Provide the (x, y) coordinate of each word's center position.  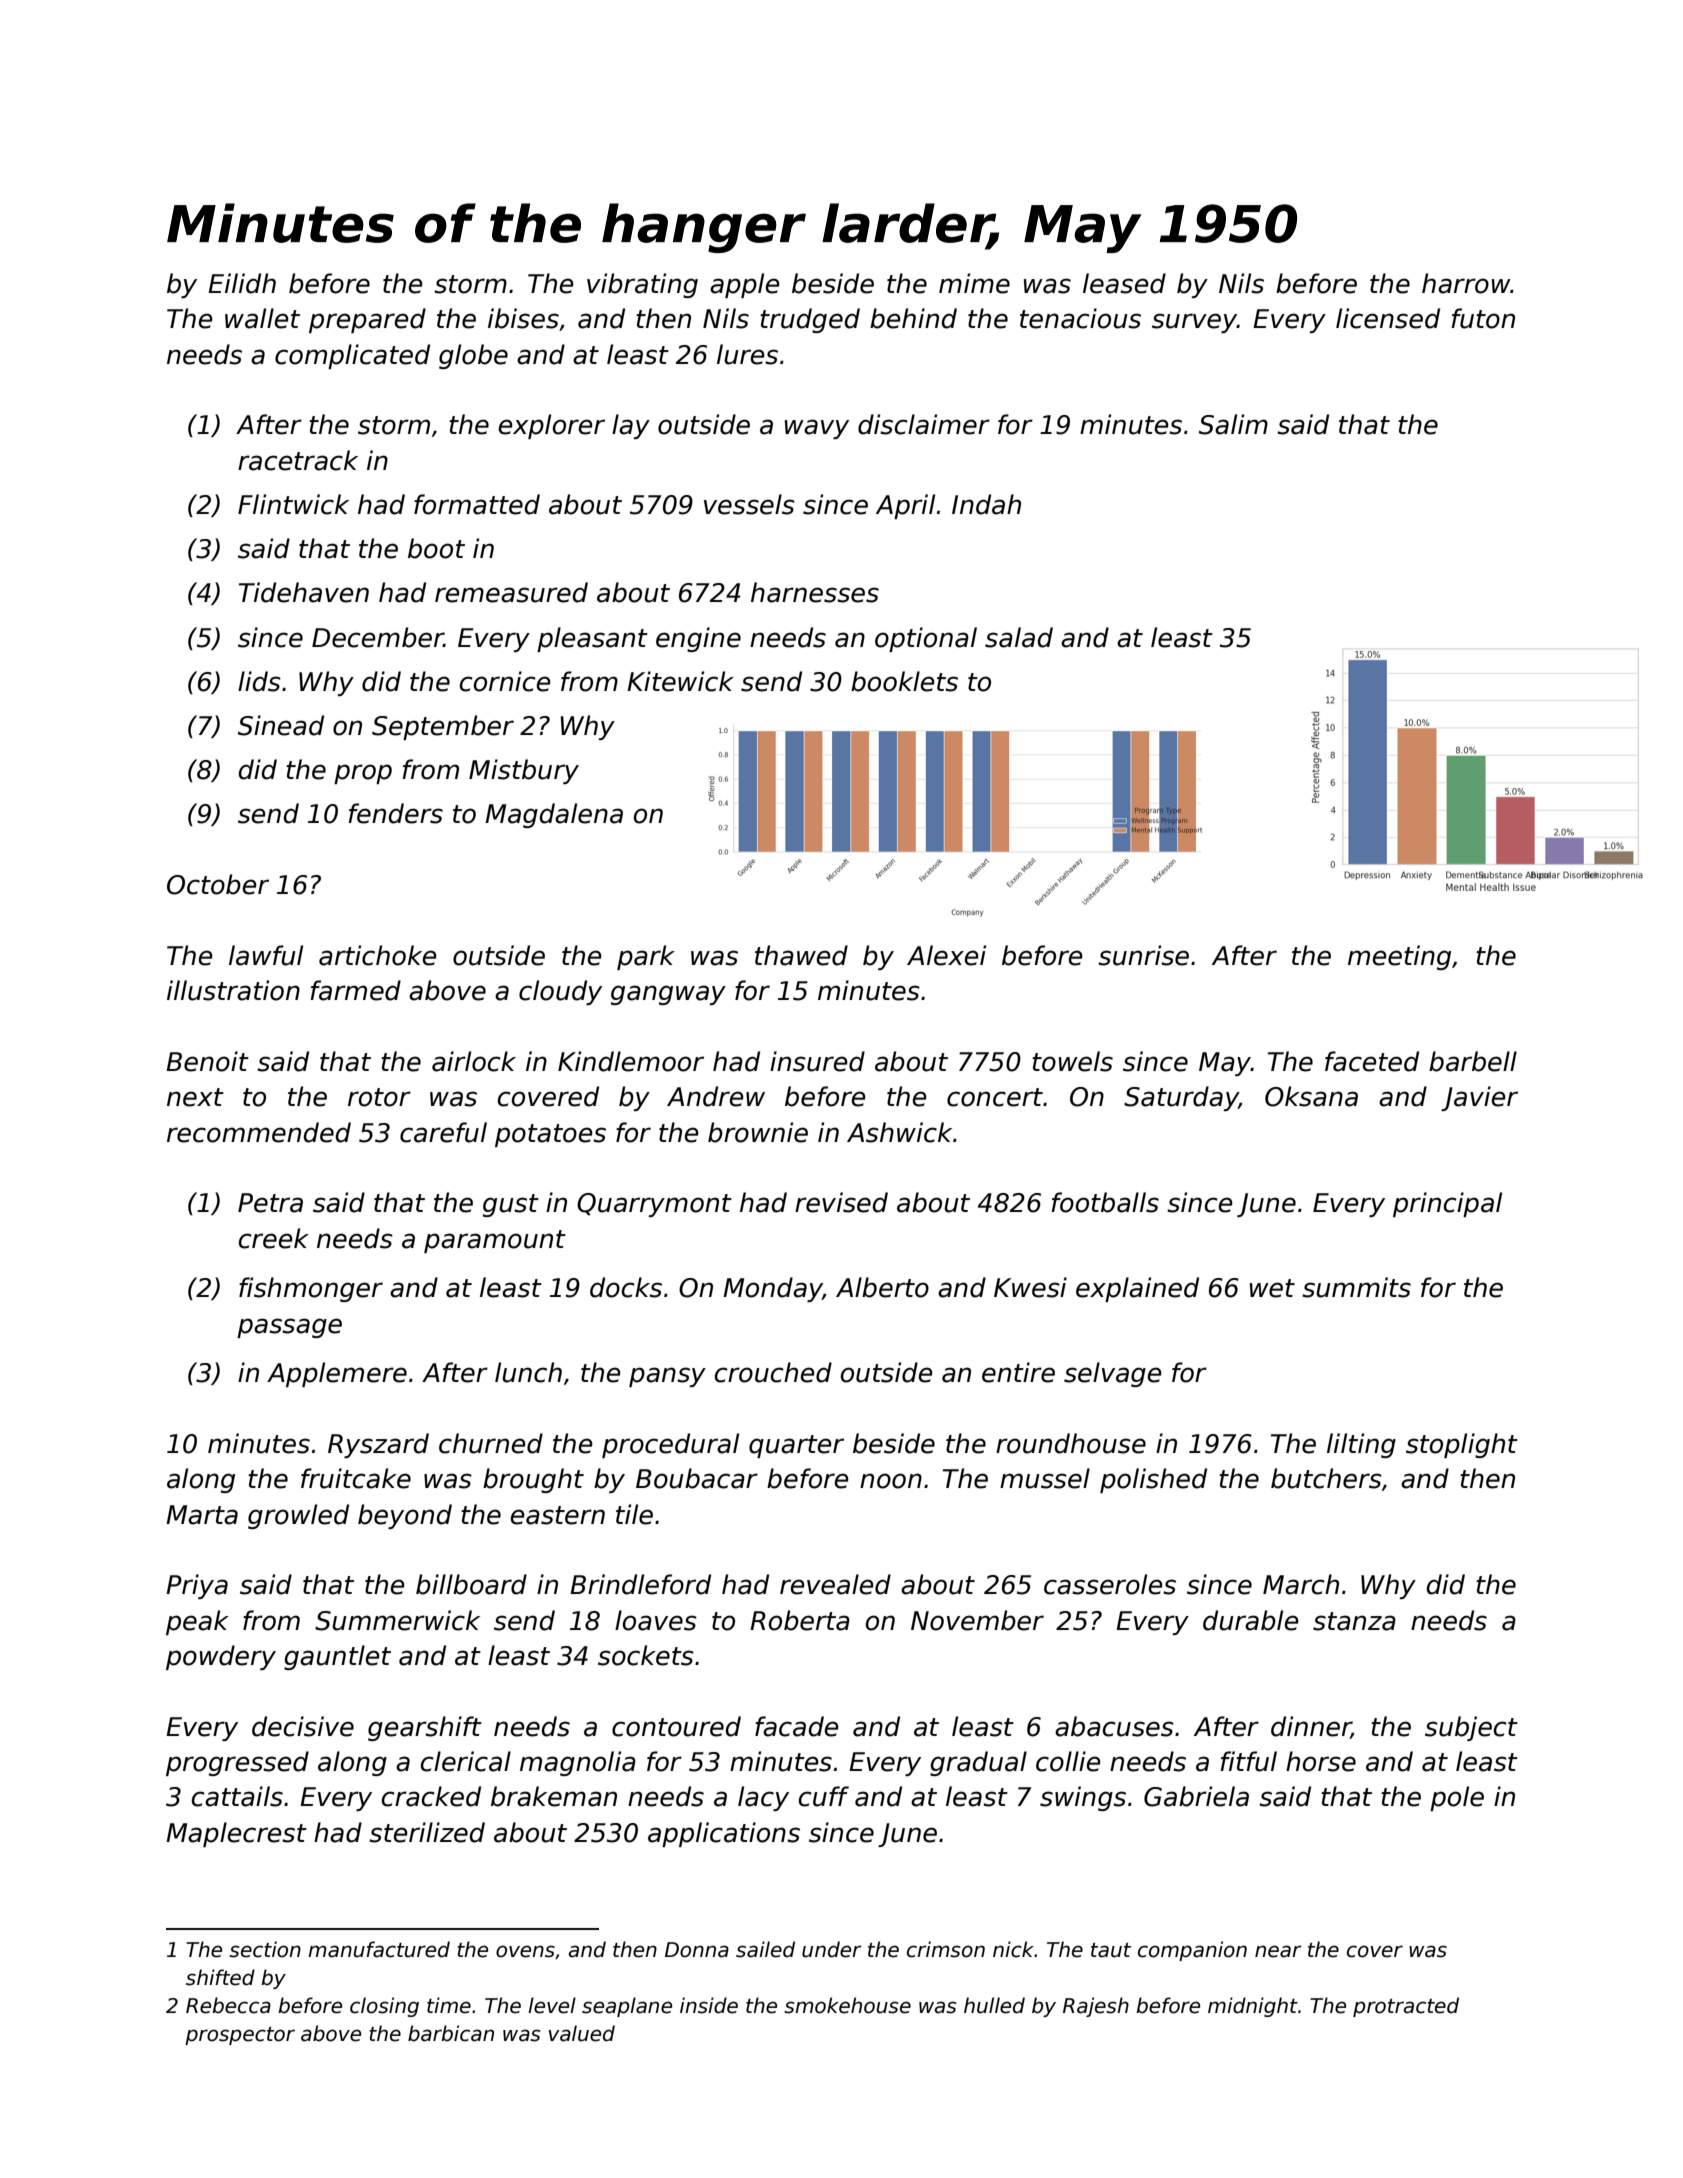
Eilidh (242, 283)
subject (1471, 1728)
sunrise (1143, 955)
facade (797, 1726)
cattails (237, 1796)
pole (1457, 1798)
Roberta (800, 1620)
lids (259, 681)
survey (1194, 323)
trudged (810, 320)
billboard (471, 1584)
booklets (904, 681)
